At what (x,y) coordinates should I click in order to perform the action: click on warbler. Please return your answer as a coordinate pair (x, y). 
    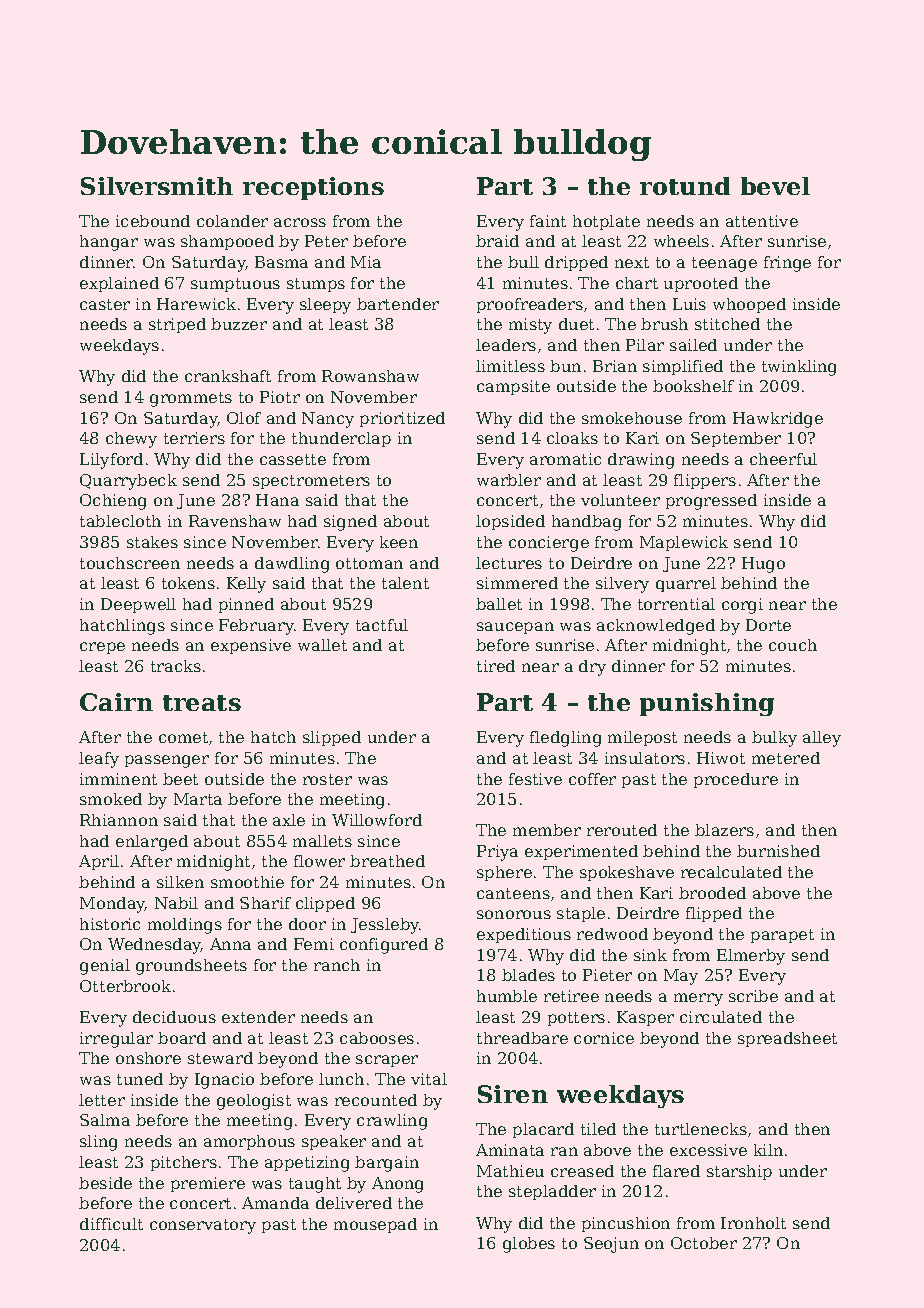
    Looking at the image, I should click on (509, 480).
